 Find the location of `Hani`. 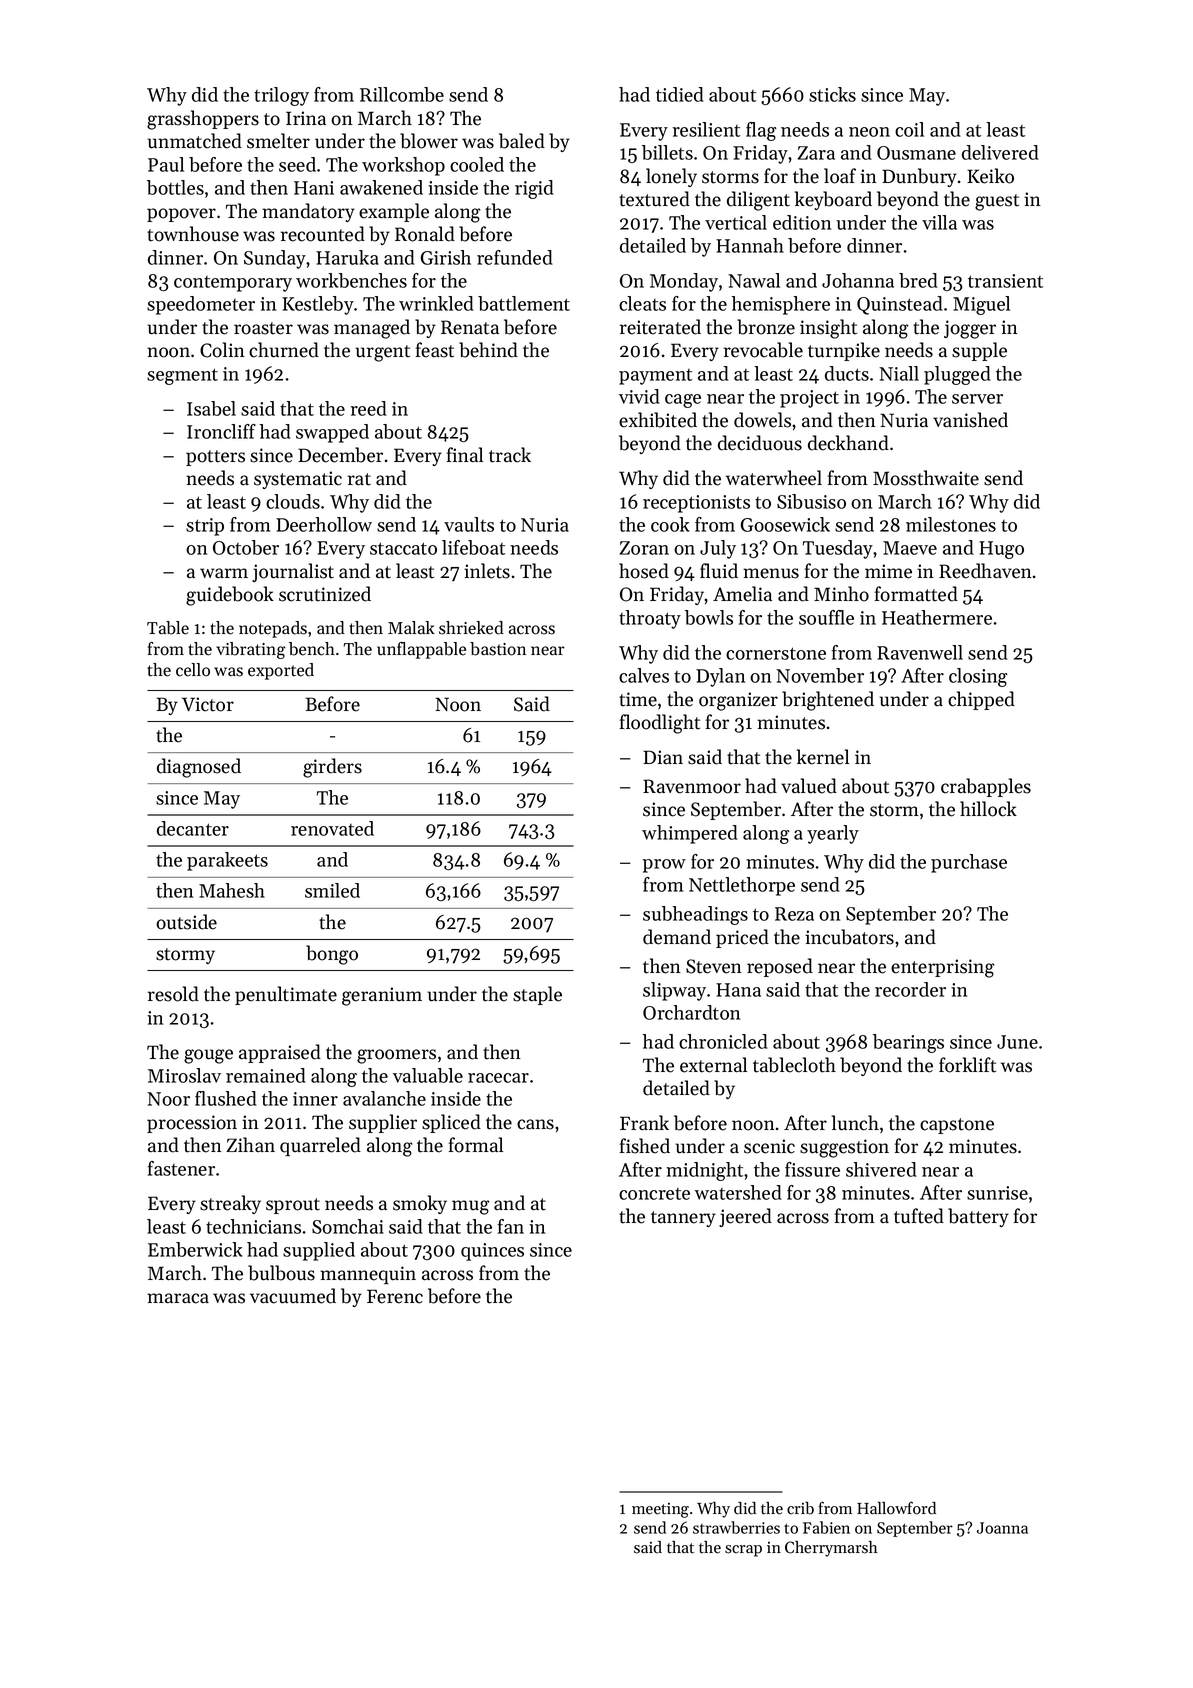

Hani is located at coordinates (314, 188).
